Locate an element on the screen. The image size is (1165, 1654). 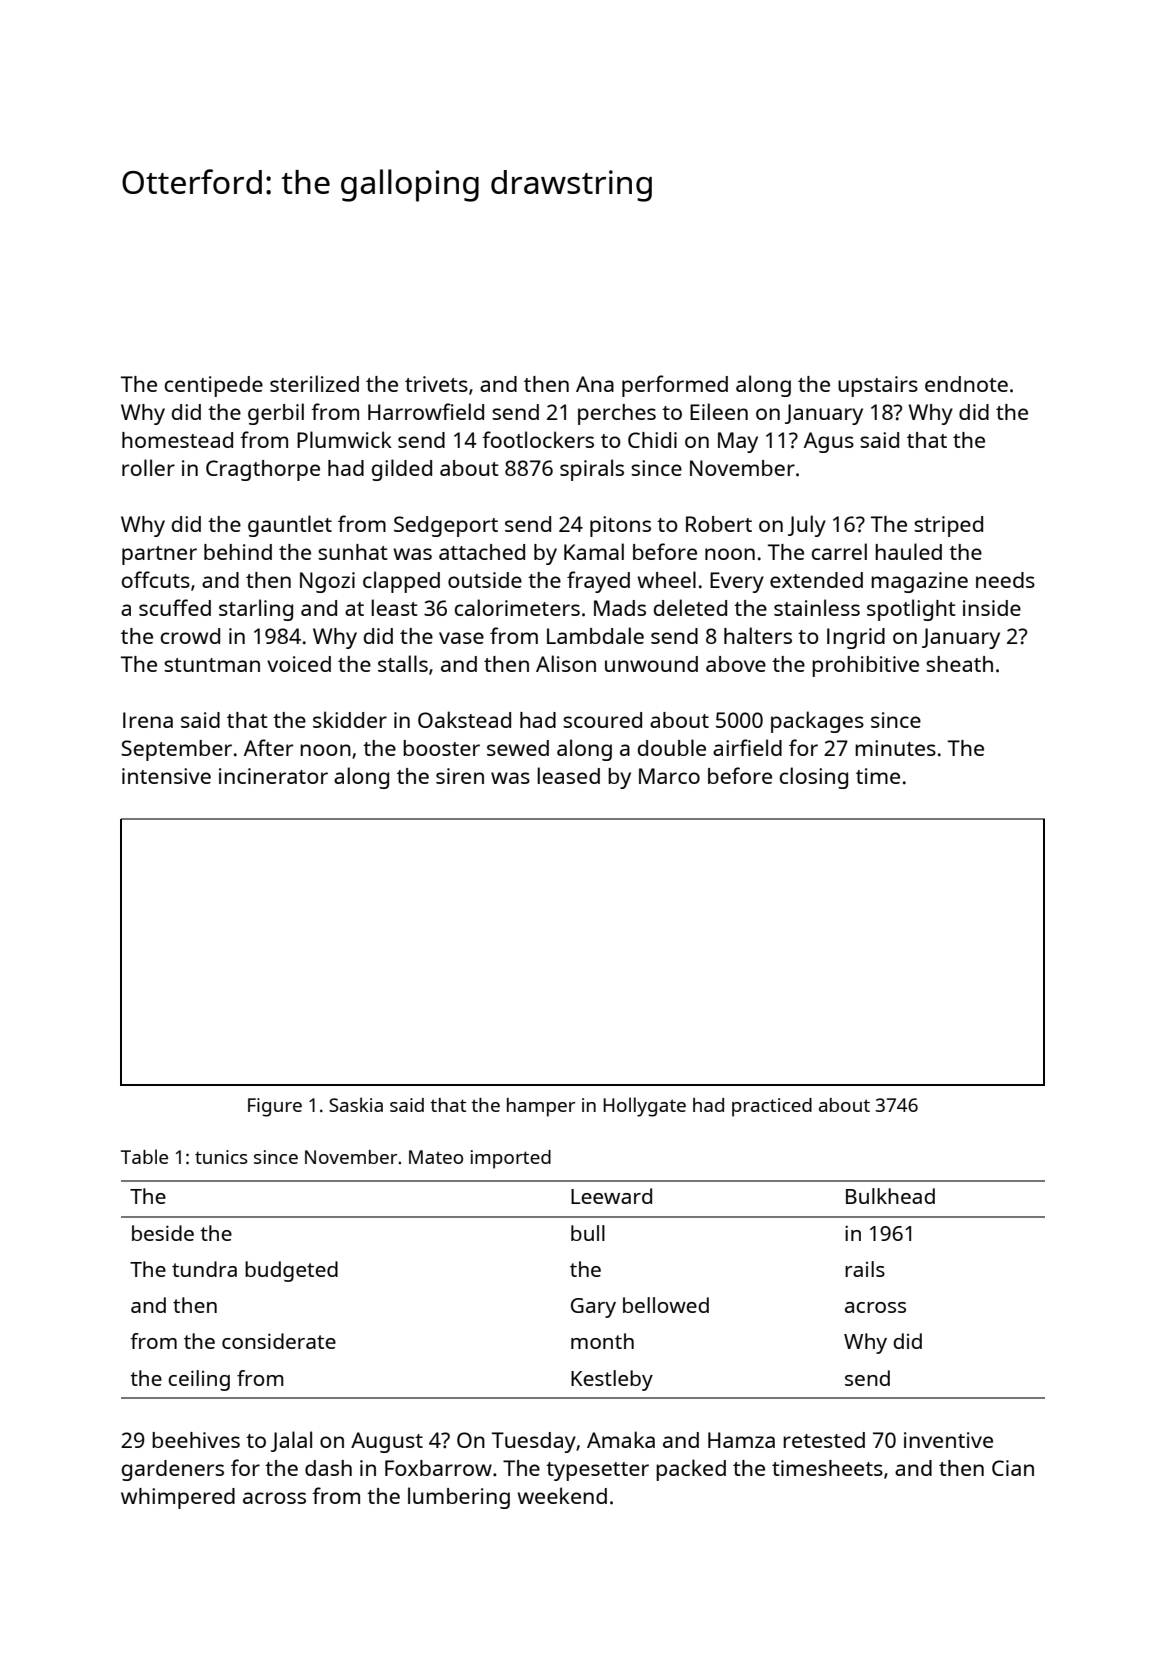
intensive is located at coordinates (166, 776).
